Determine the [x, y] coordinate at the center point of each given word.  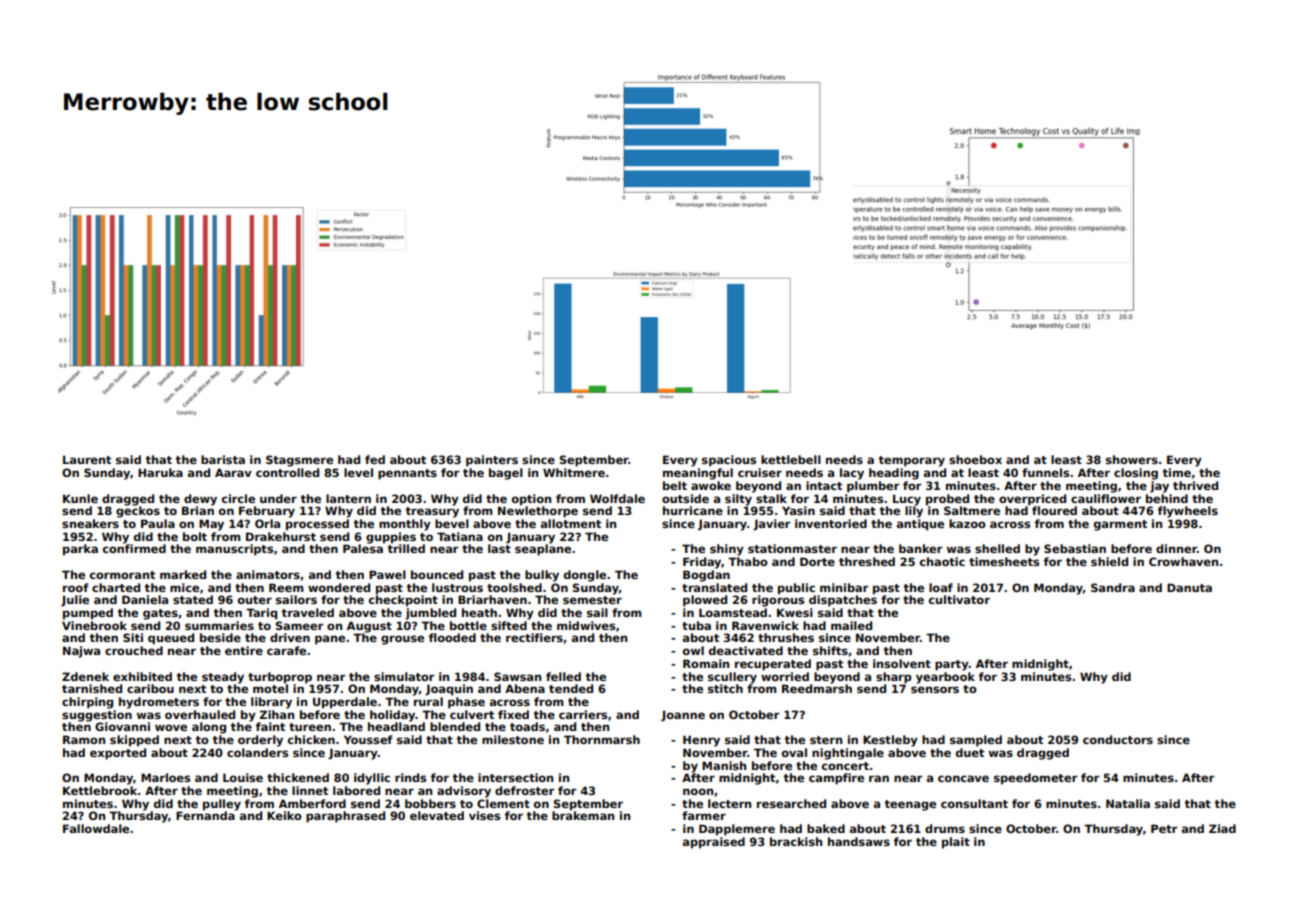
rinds [410, 777]
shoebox [975, 459]
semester [592, 600]
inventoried [831, 523]
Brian [198, 510]
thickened [298, 777]
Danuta [1189, 587]
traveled [307, 612]
